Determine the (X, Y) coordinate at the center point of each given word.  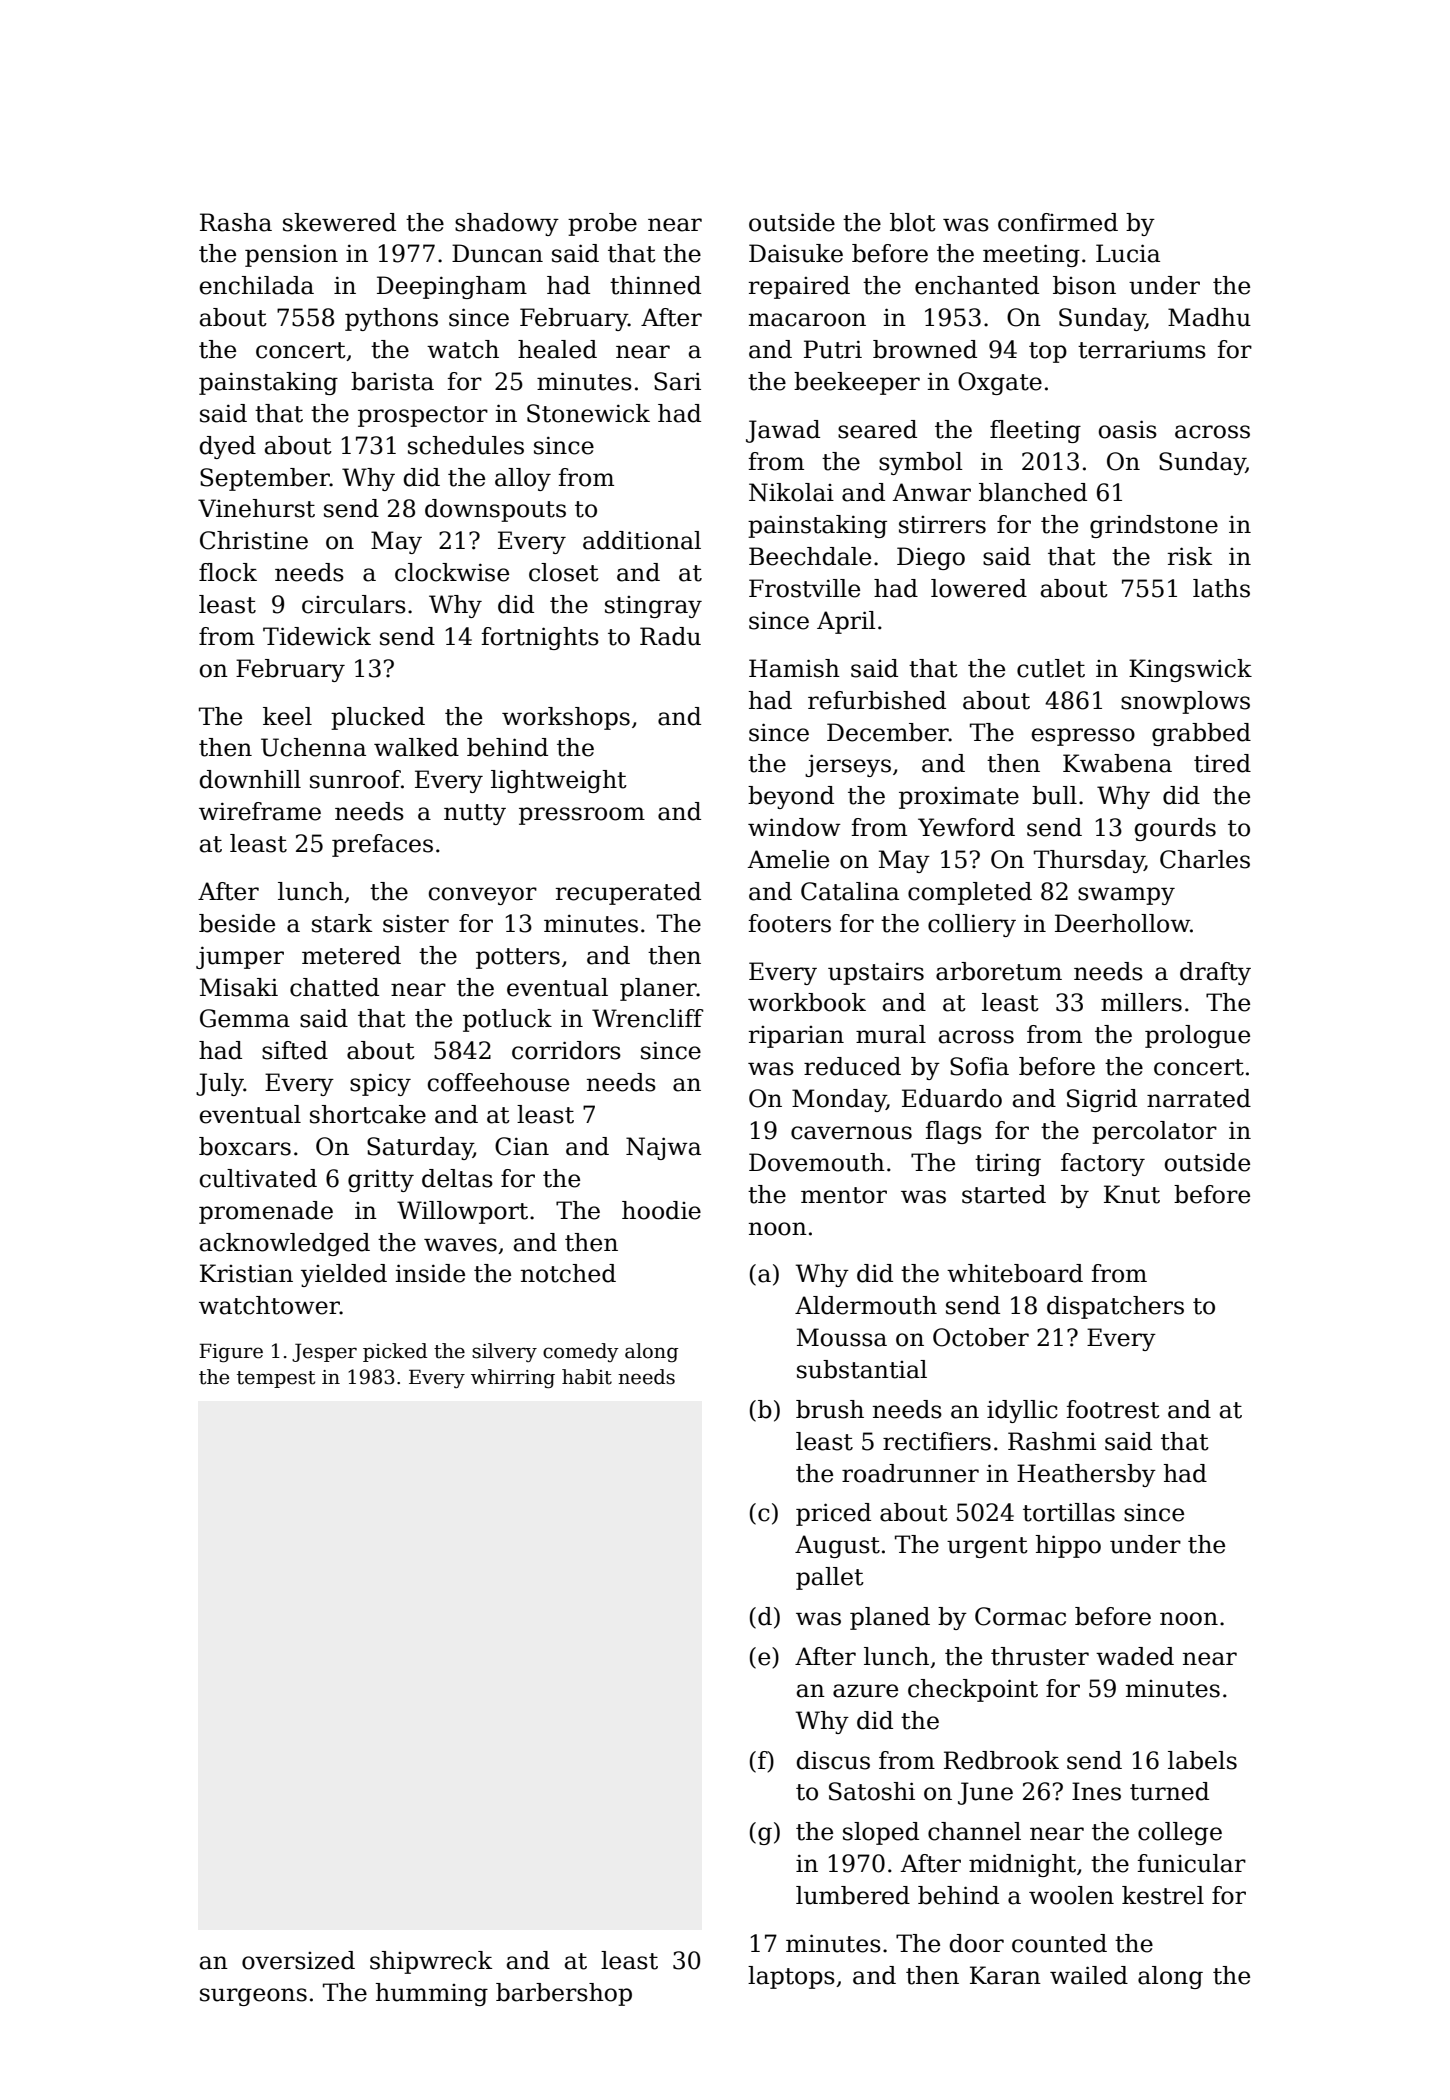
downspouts (495, 510)
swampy (1126, 896)
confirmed (1058, 222)
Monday (839, 1100)
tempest (276, 1379)
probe (602, 224)
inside (430, 1273)
